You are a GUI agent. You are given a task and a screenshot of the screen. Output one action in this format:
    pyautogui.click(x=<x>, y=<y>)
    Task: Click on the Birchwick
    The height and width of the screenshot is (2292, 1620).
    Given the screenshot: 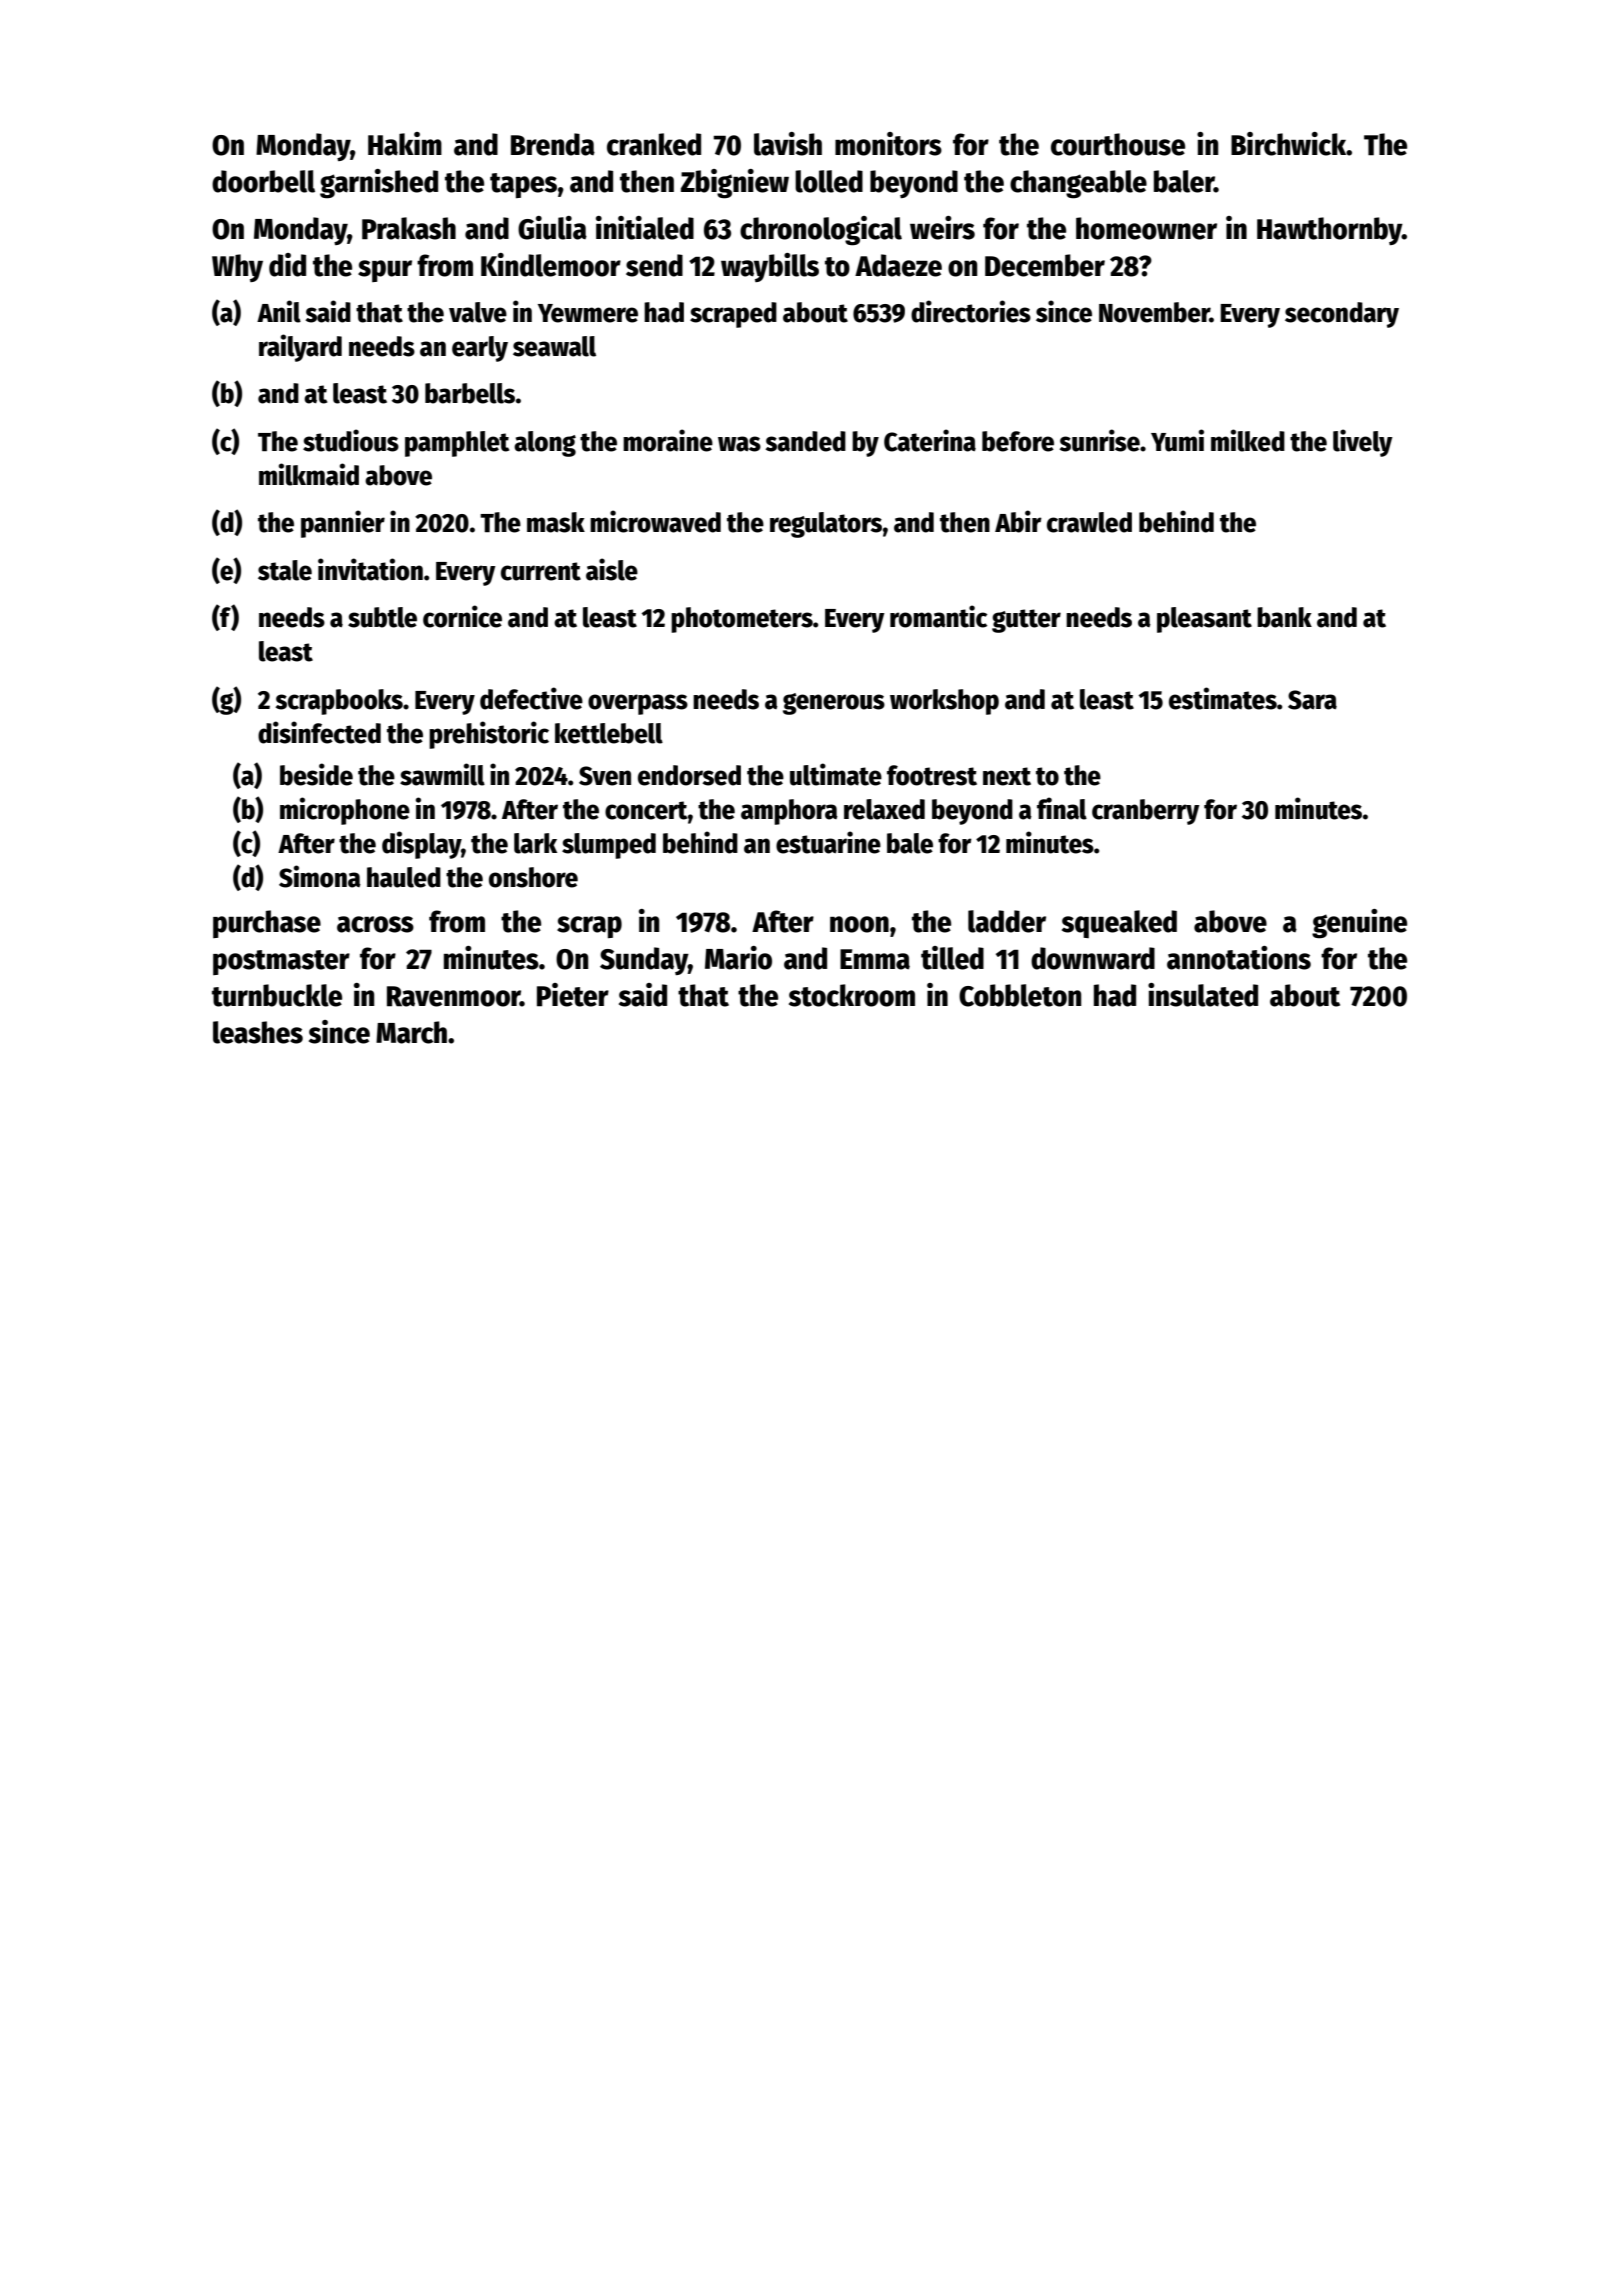 What is the action you would take?
    pyautogui.click(x=1289, y=144)
